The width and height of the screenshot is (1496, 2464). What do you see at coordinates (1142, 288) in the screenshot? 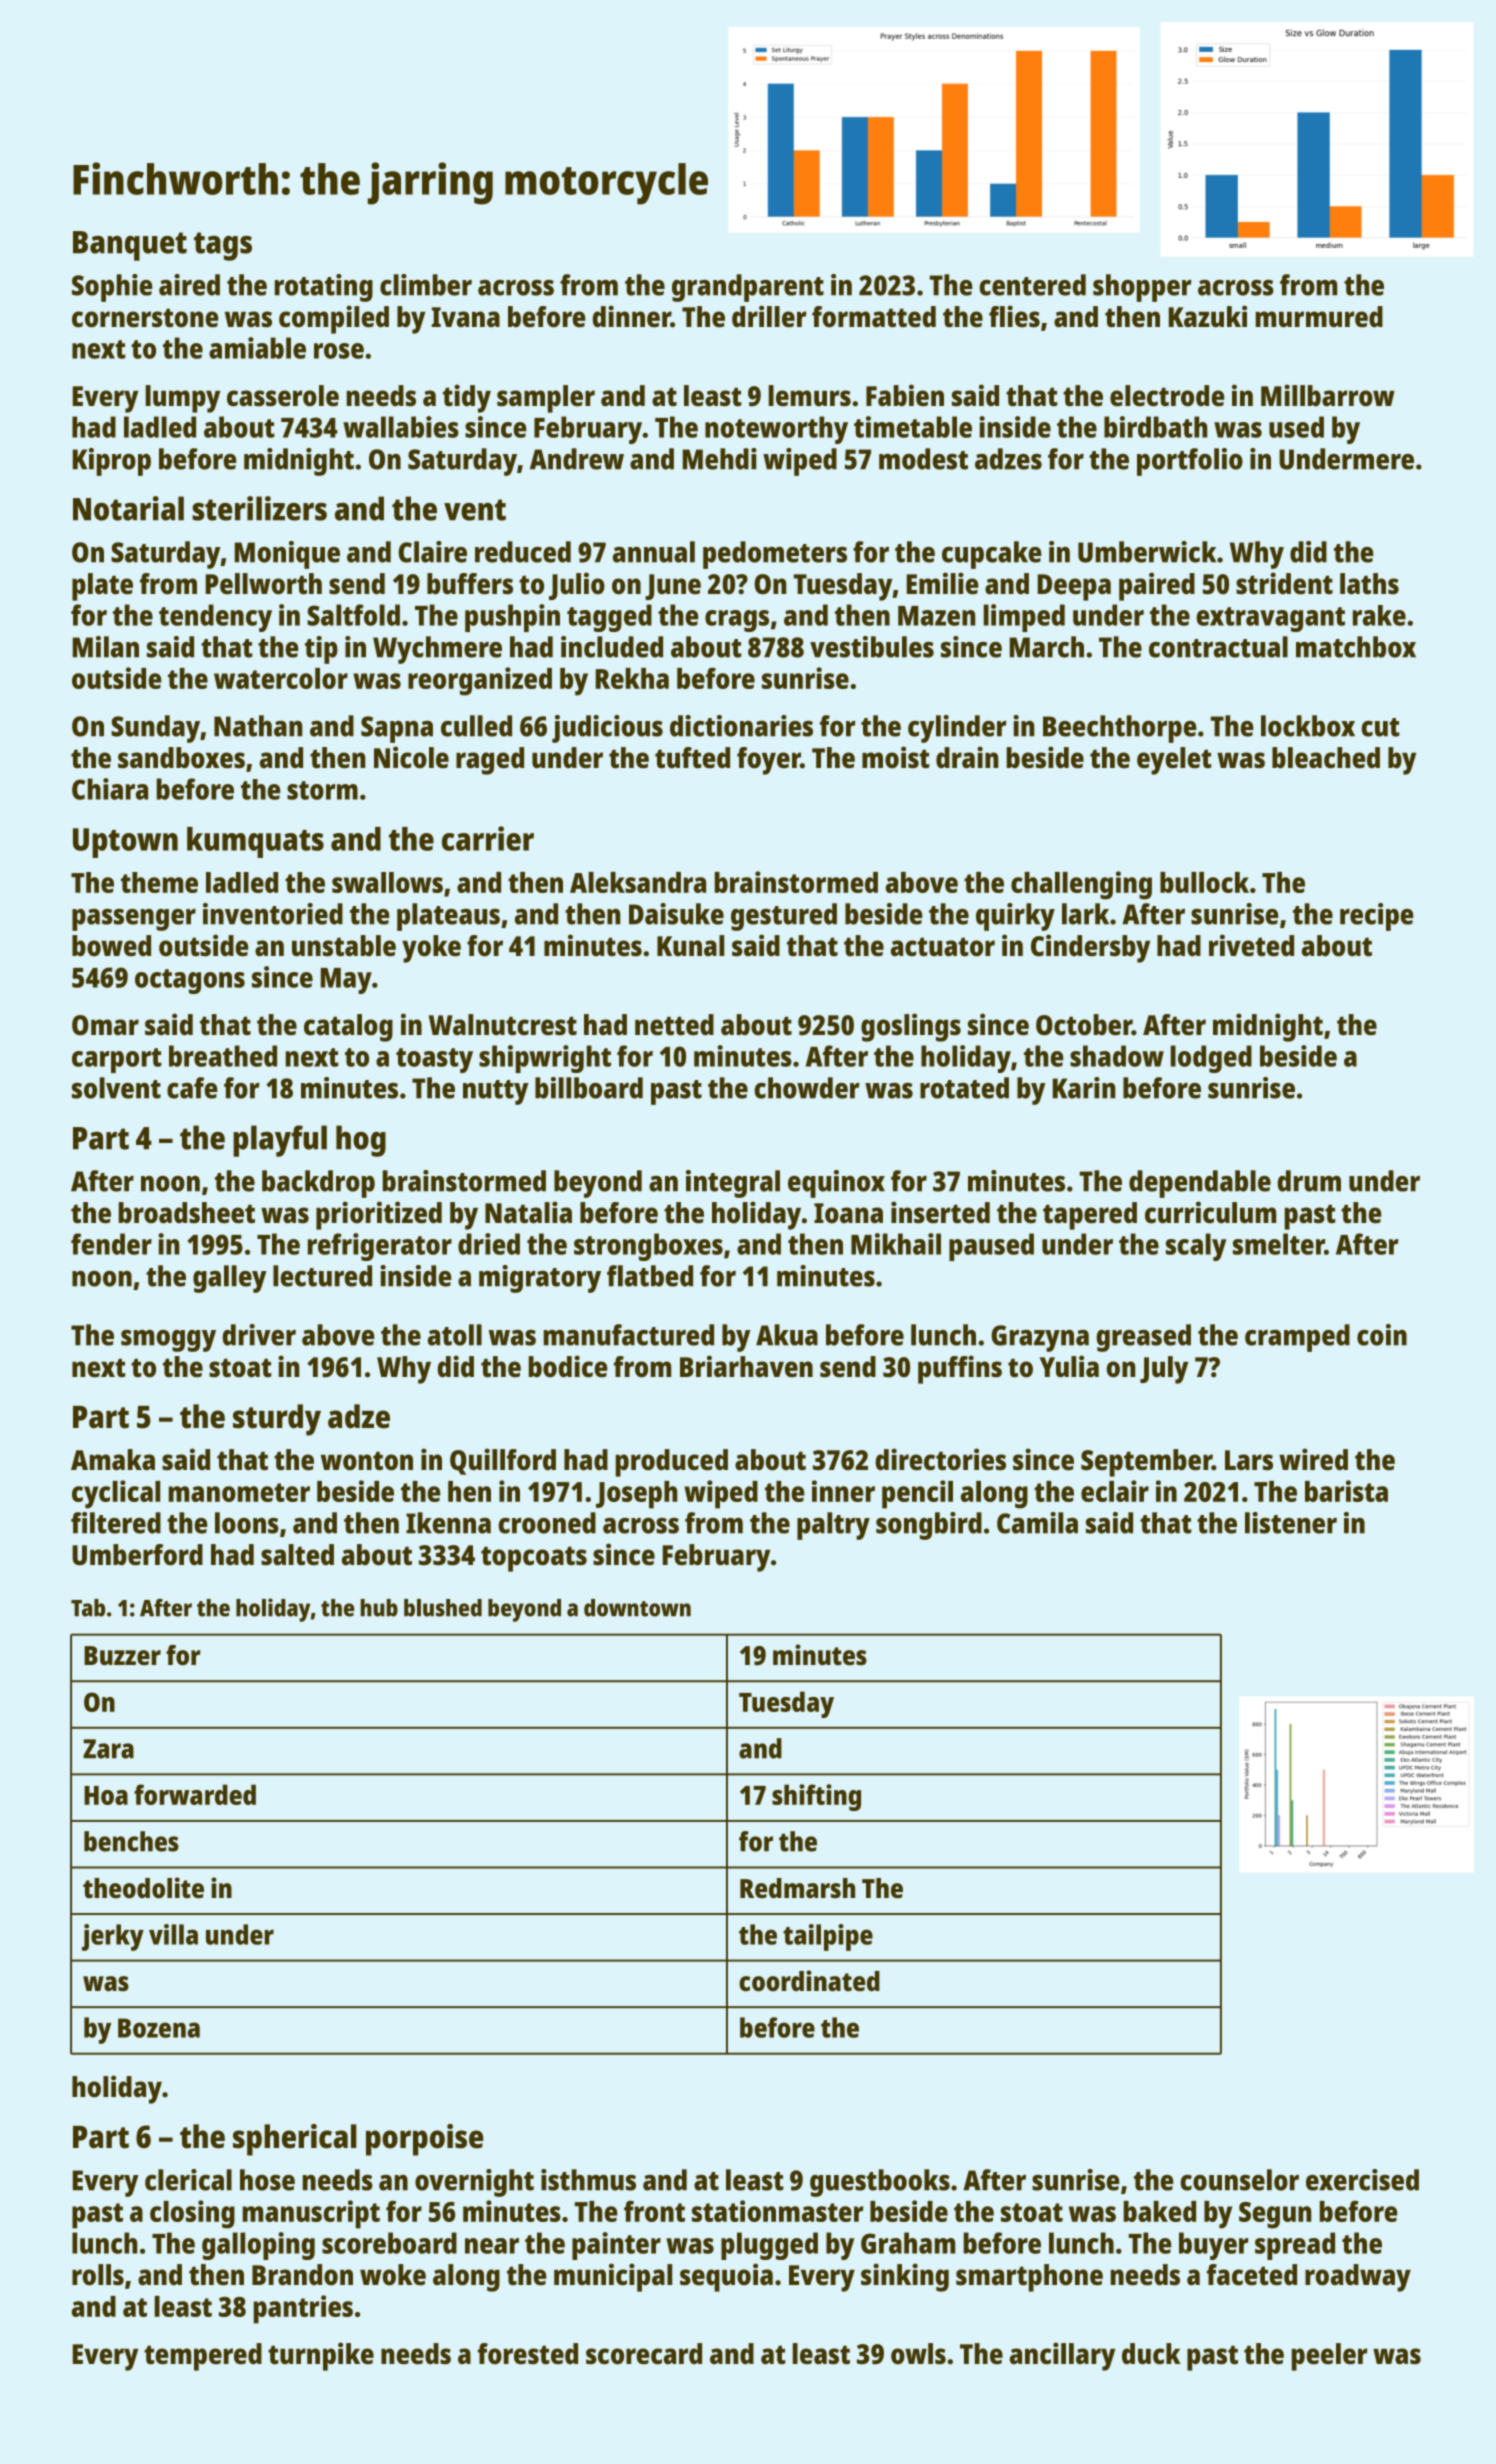
I see `shopper` at bounding box center [1142, 288].
